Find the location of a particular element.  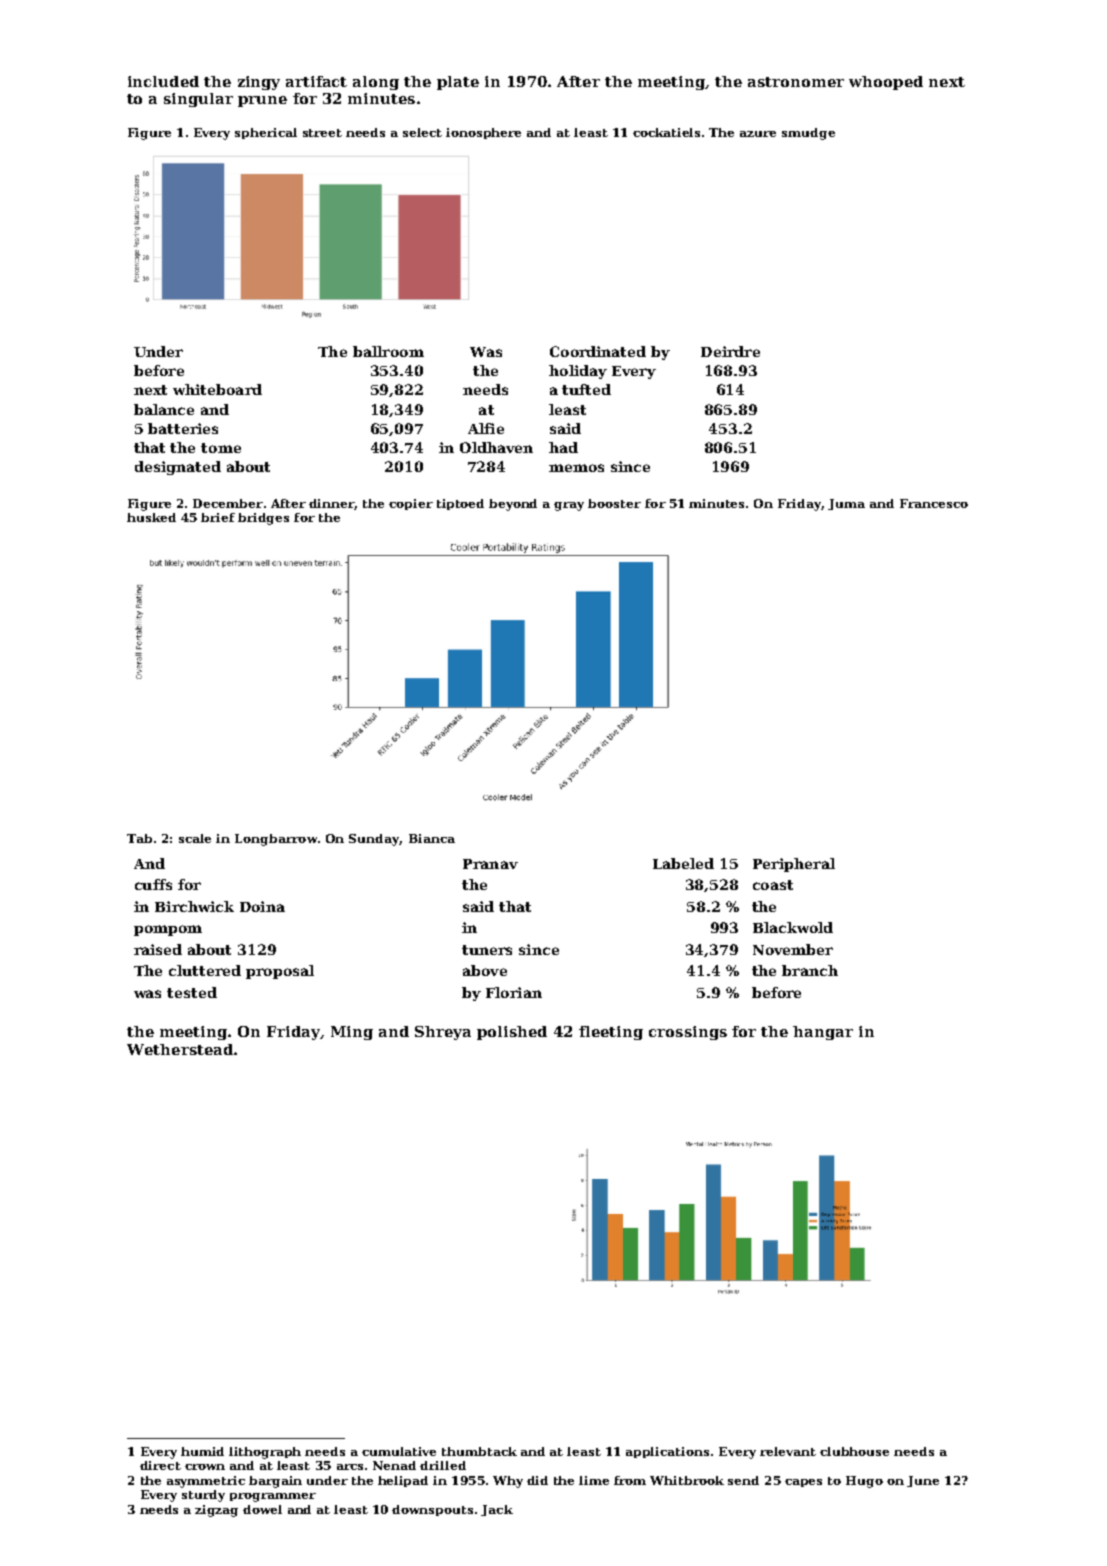

thumbtack is located at coordinates (479, 1451).
